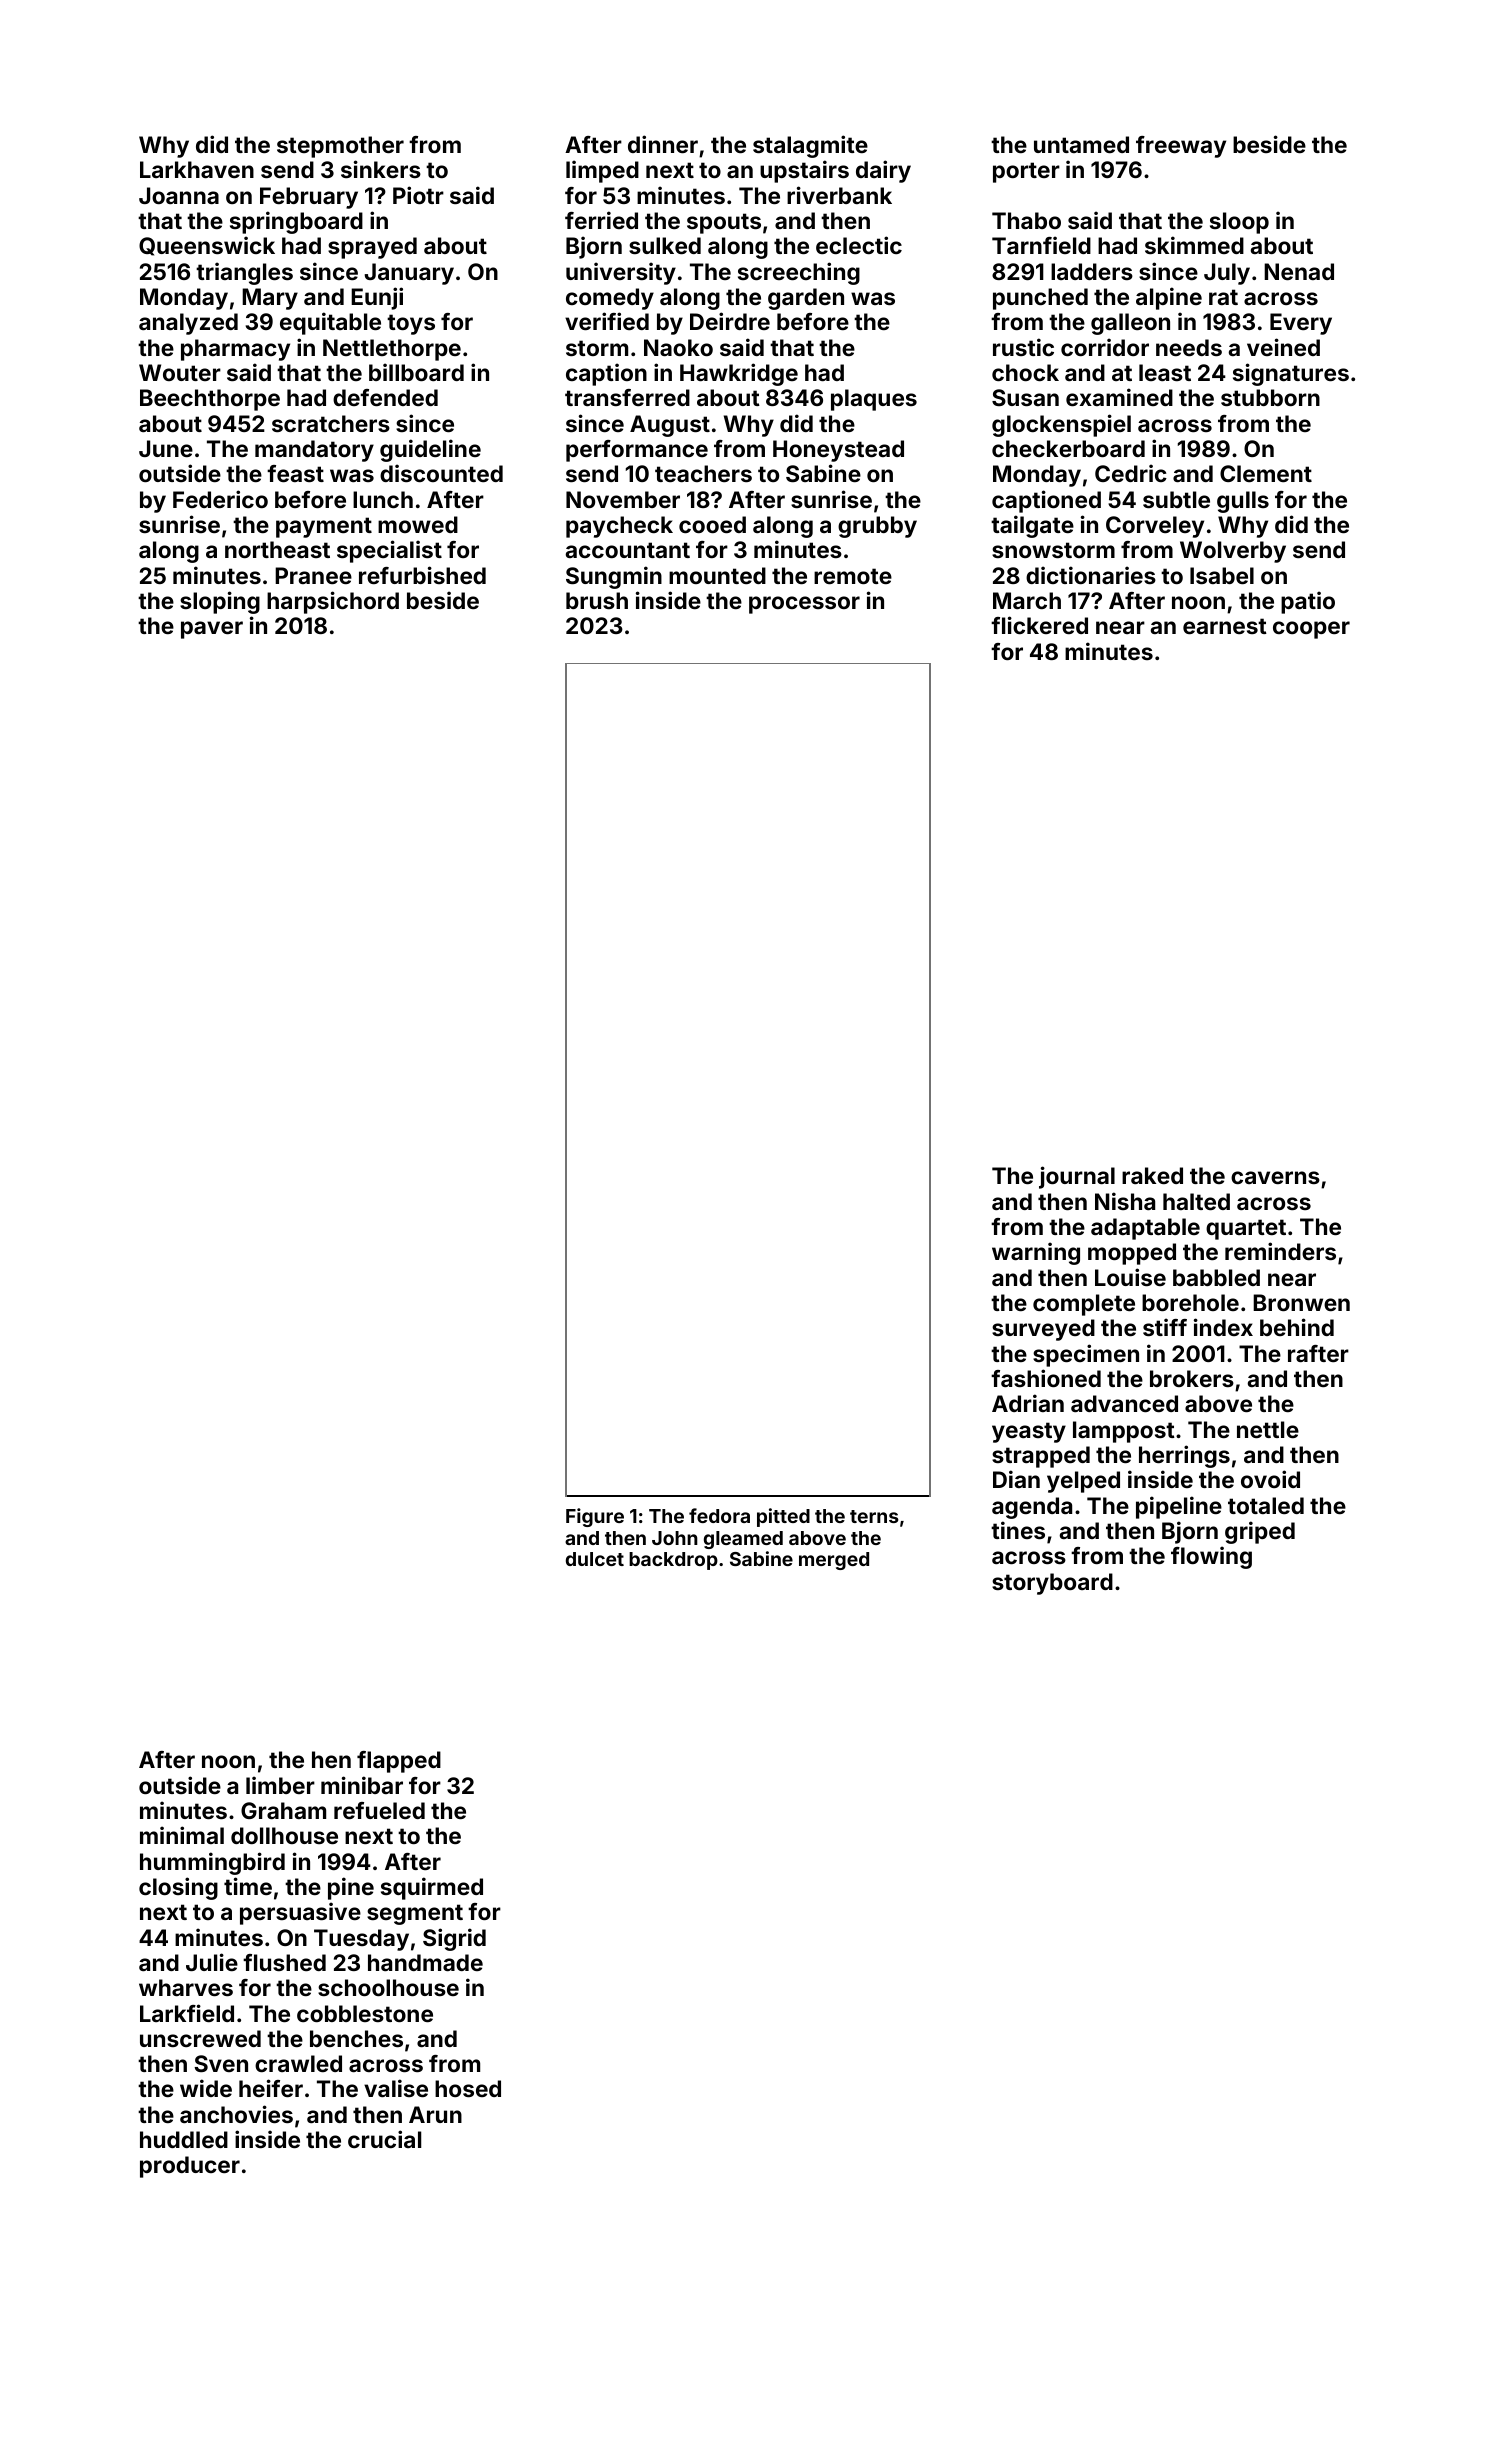 This document has width=1496, height=2464. What do you see at coordinates (1270, 1479) in the document?
I see `ovoid` at bounding box center [1270, 1479].
